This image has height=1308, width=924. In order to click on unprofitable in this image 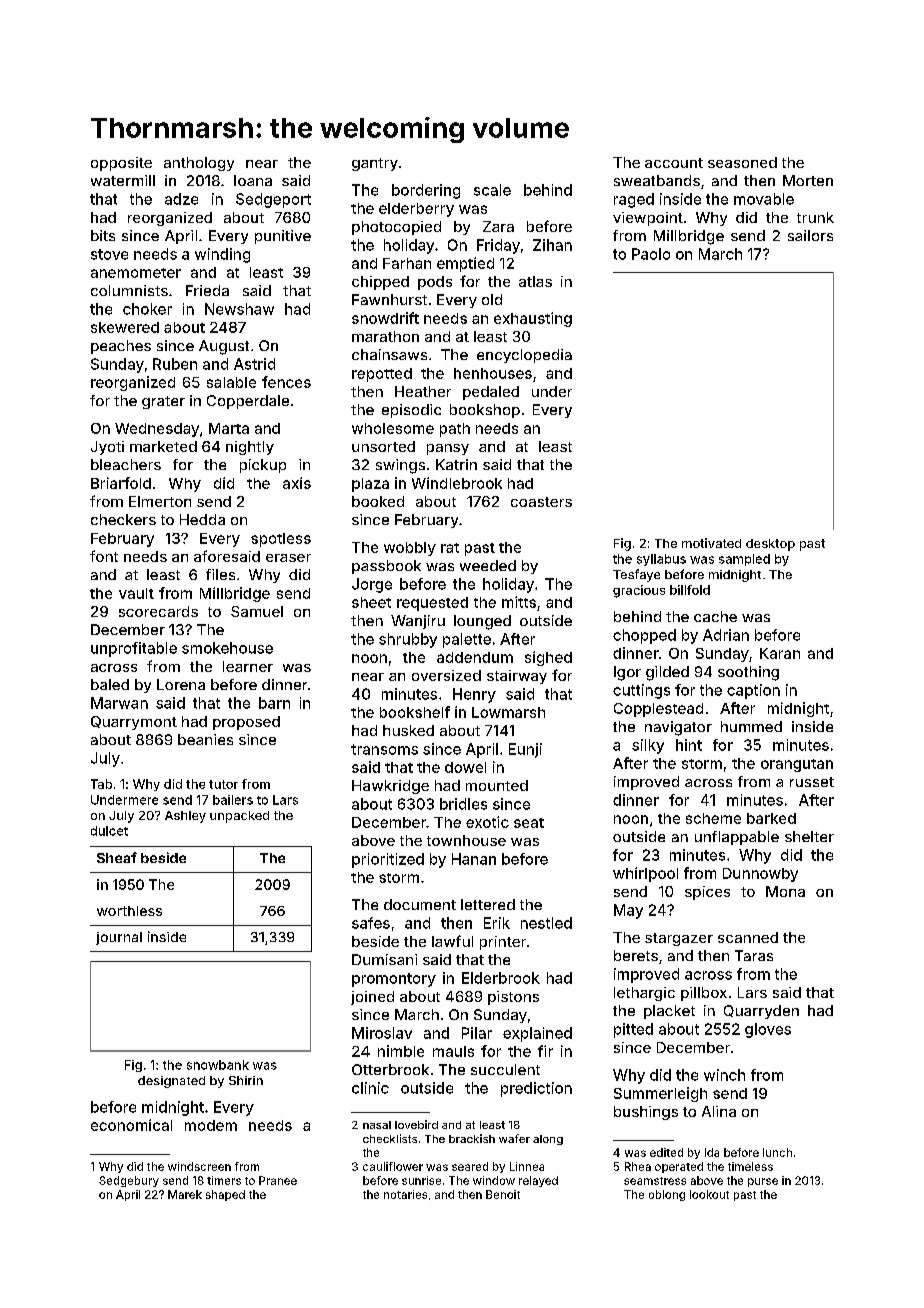, I will do `click(134, 649)`.
